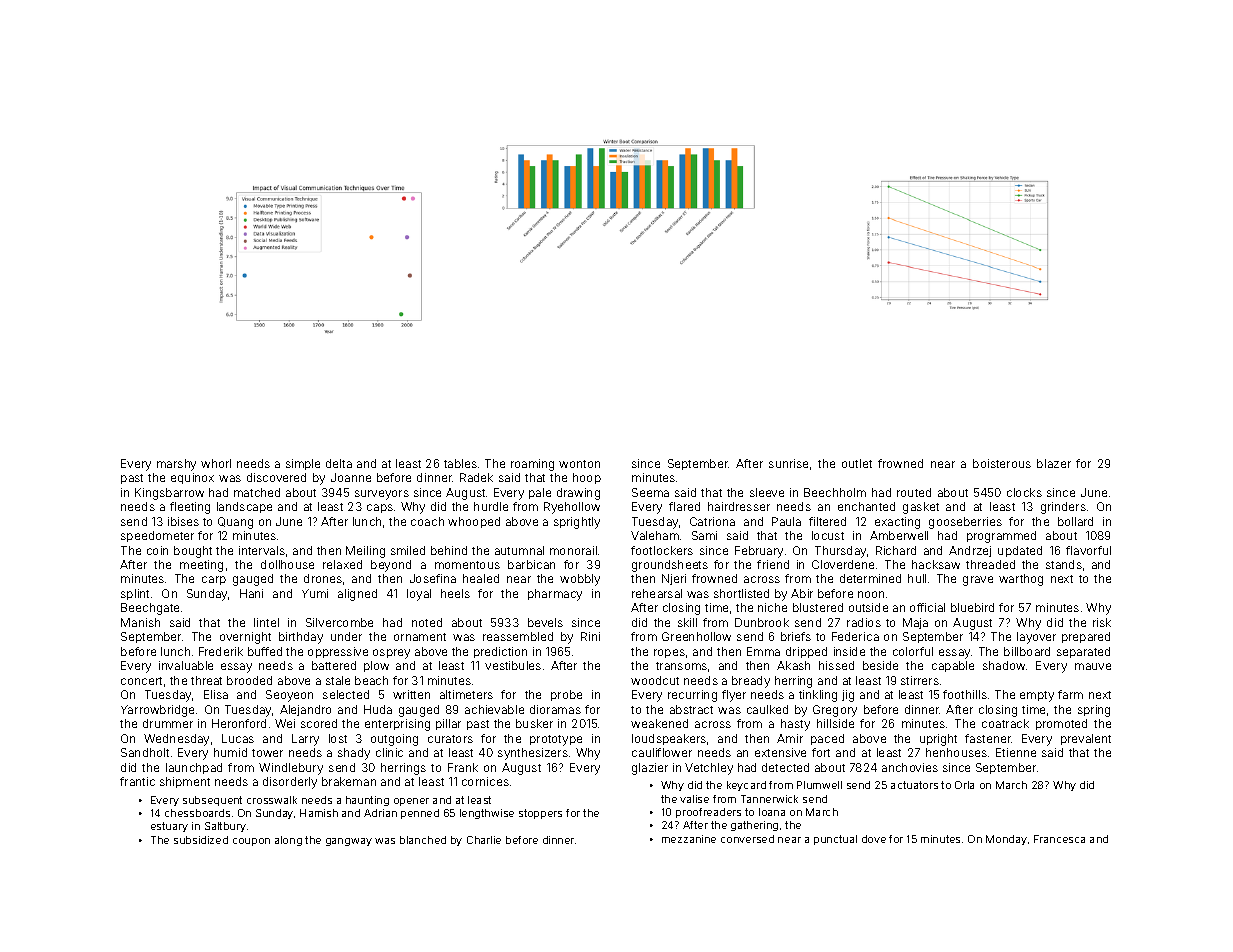  I want to click on outlet, so click(857, 463).
